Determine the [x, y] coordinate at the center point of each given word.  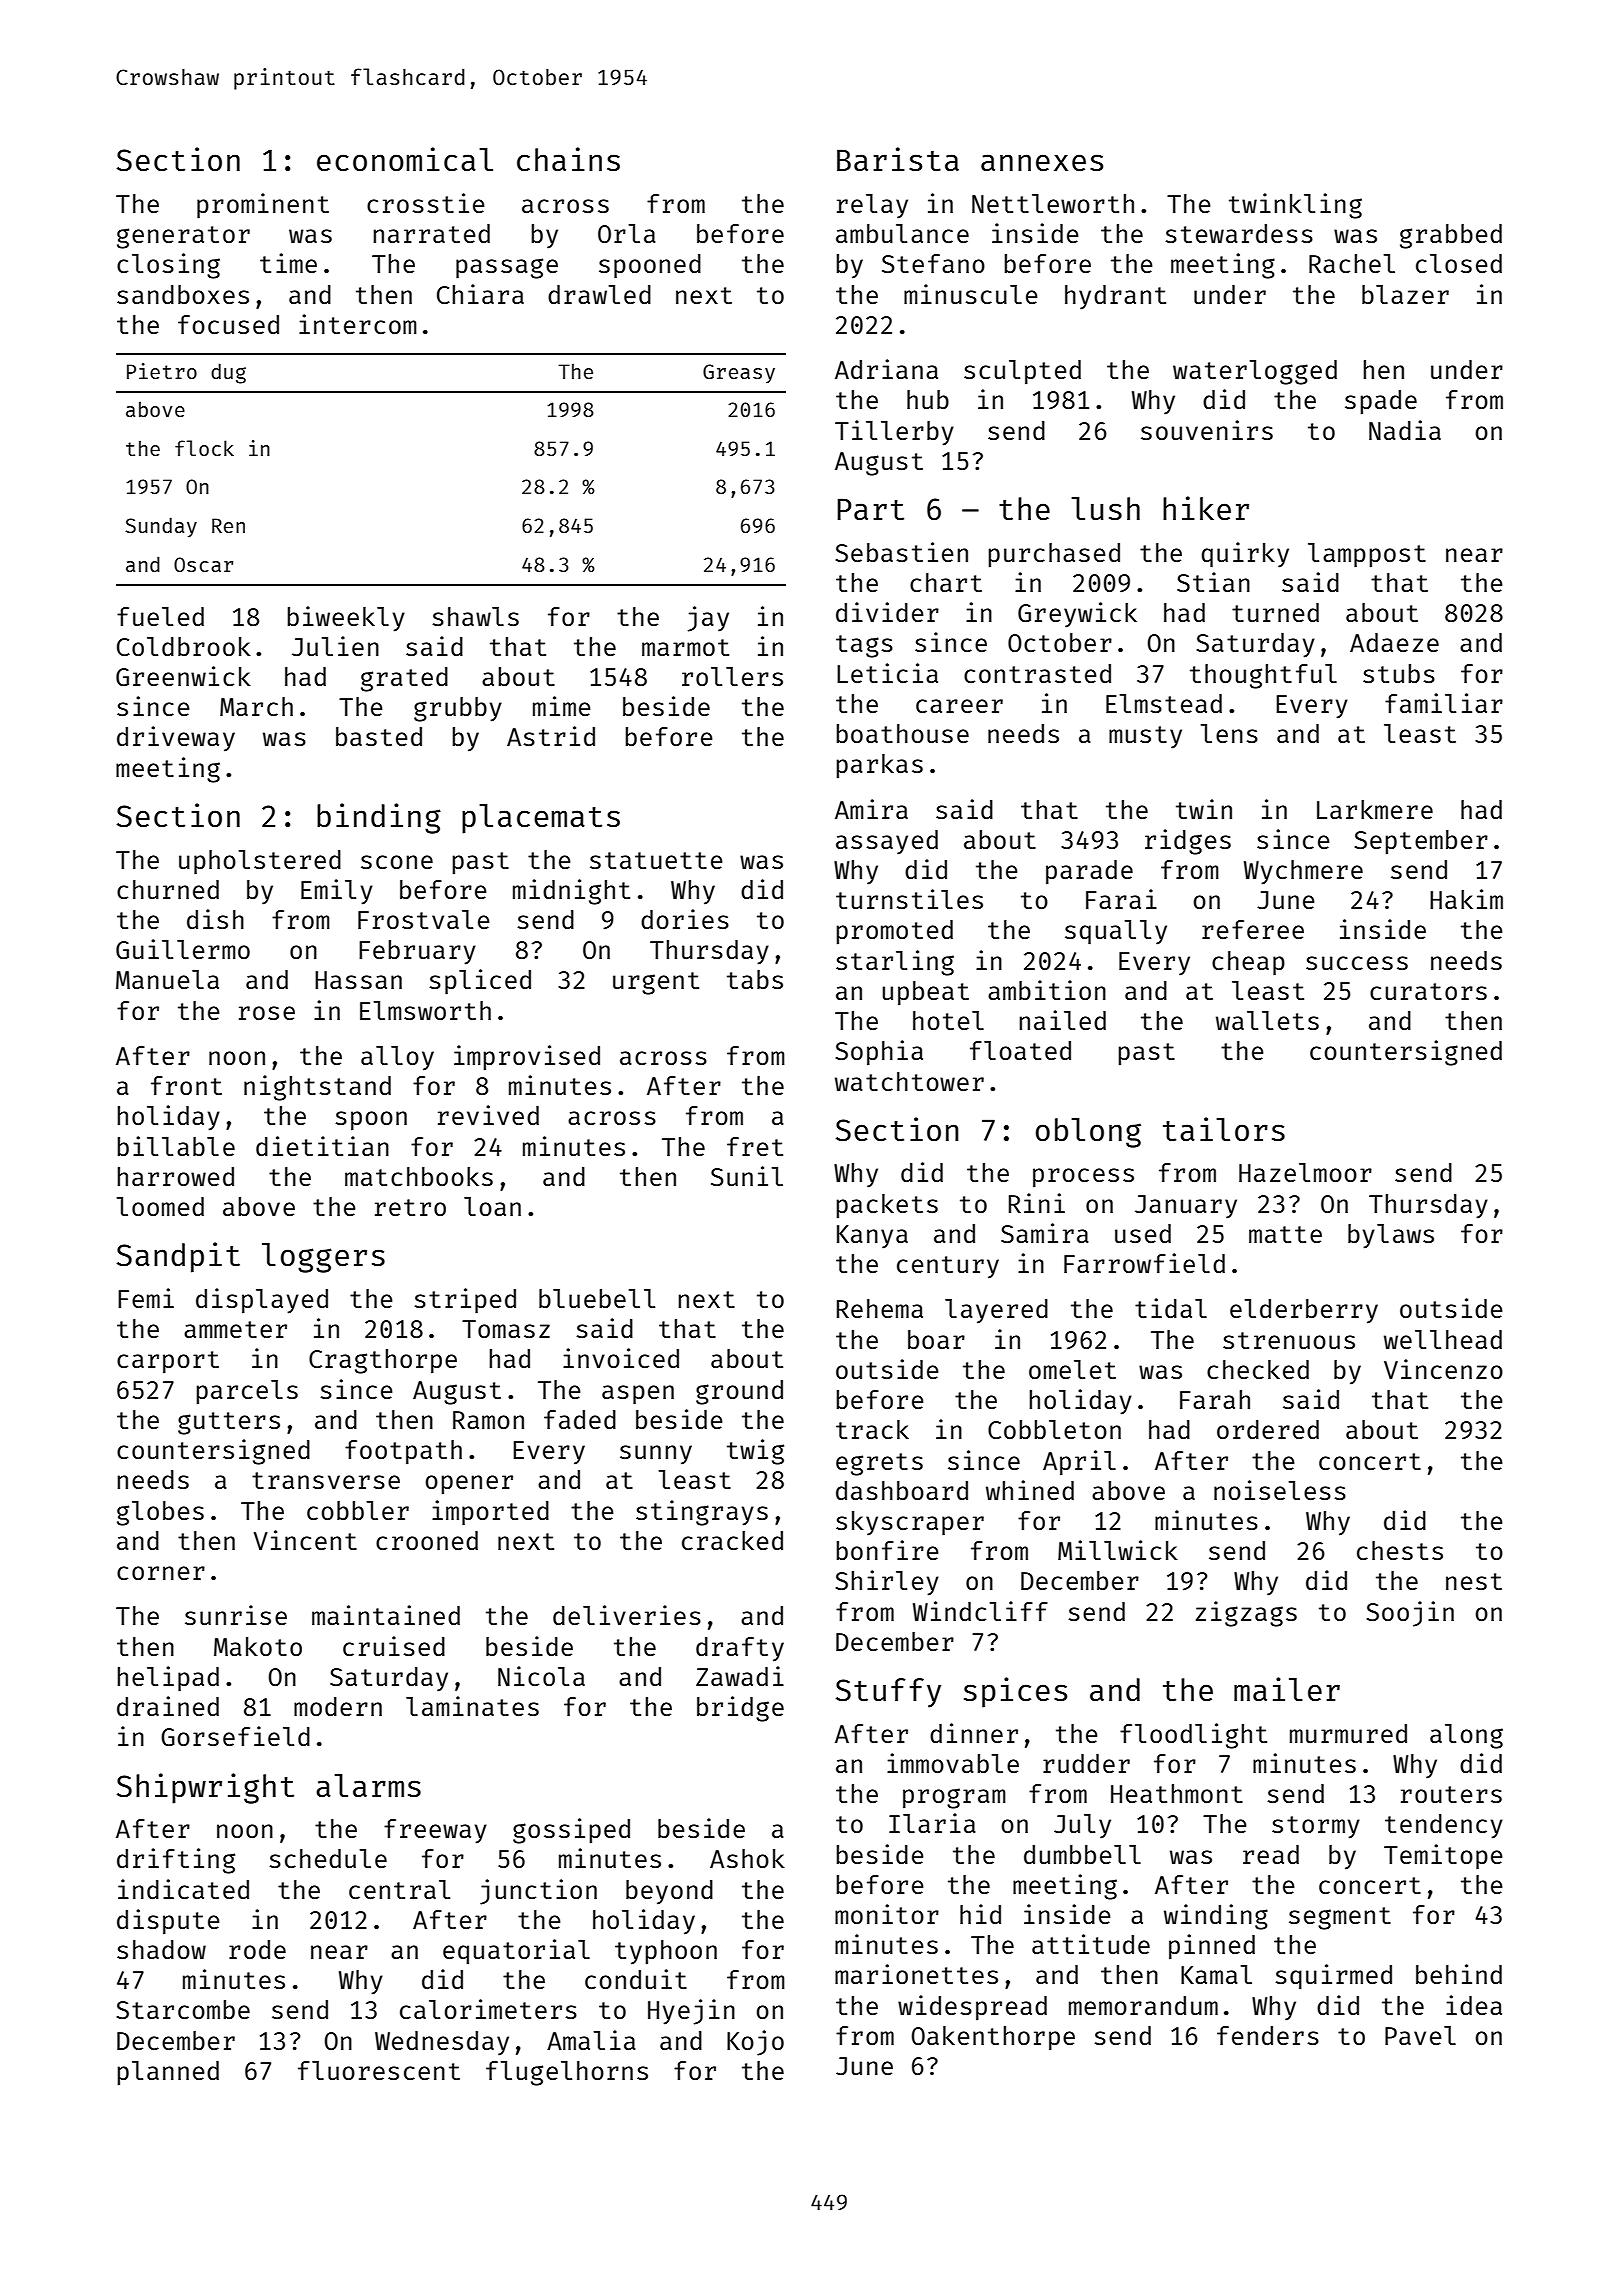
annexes [1042, 162]
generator [183, 237]
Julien [335, 646]
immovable [953, 1763]
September [1421, 842]
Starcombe [183, 2009]
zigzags [1246, 1614]
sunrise [236, 1615]
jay [708, 619]
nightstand [317, 1088]
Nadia [1405, 430]
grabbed [1451, 236]
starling [895, 963]
